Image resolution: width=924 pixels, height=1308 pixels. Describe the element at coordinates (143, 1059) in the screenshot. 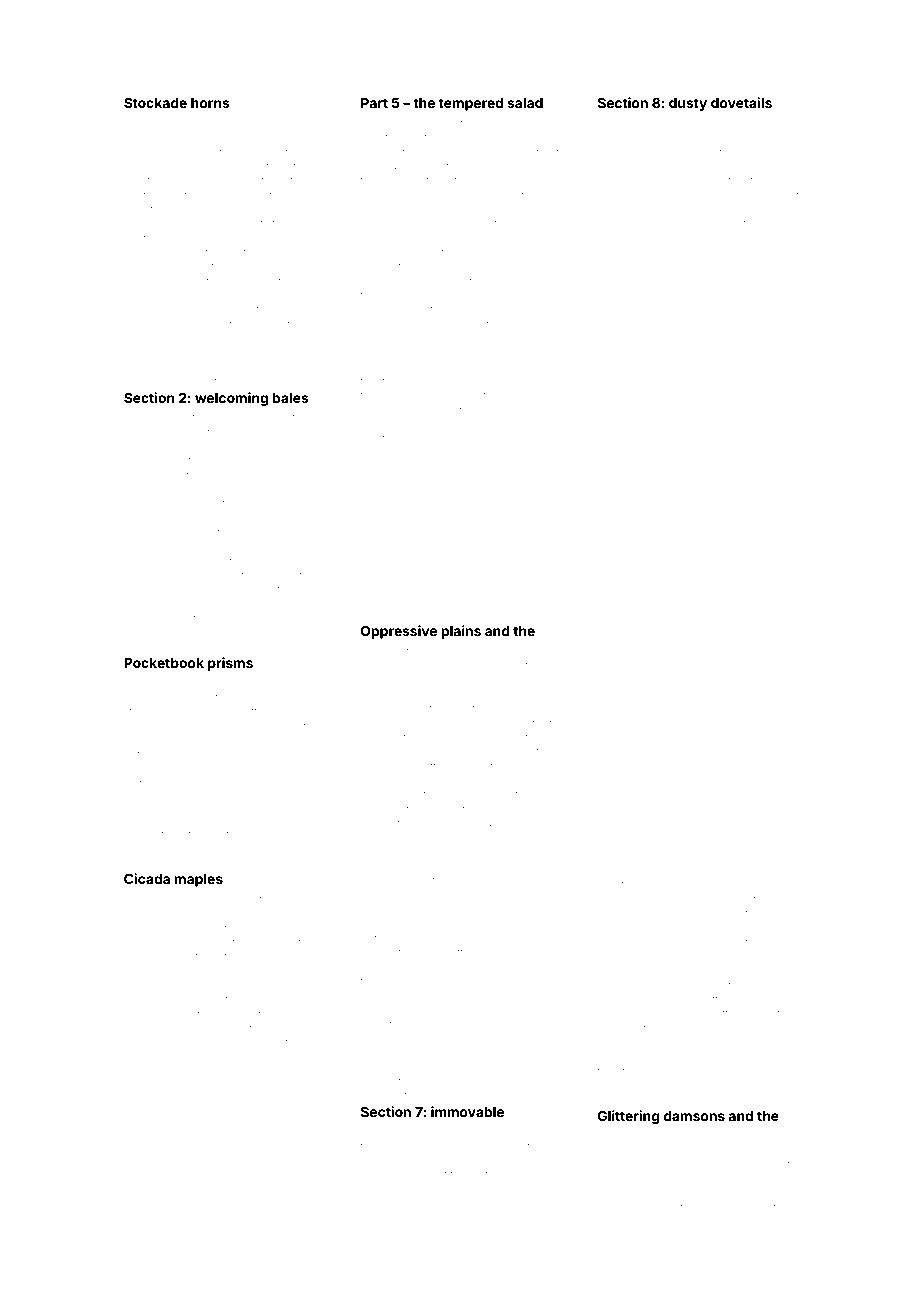

I see `drought` at that location.
